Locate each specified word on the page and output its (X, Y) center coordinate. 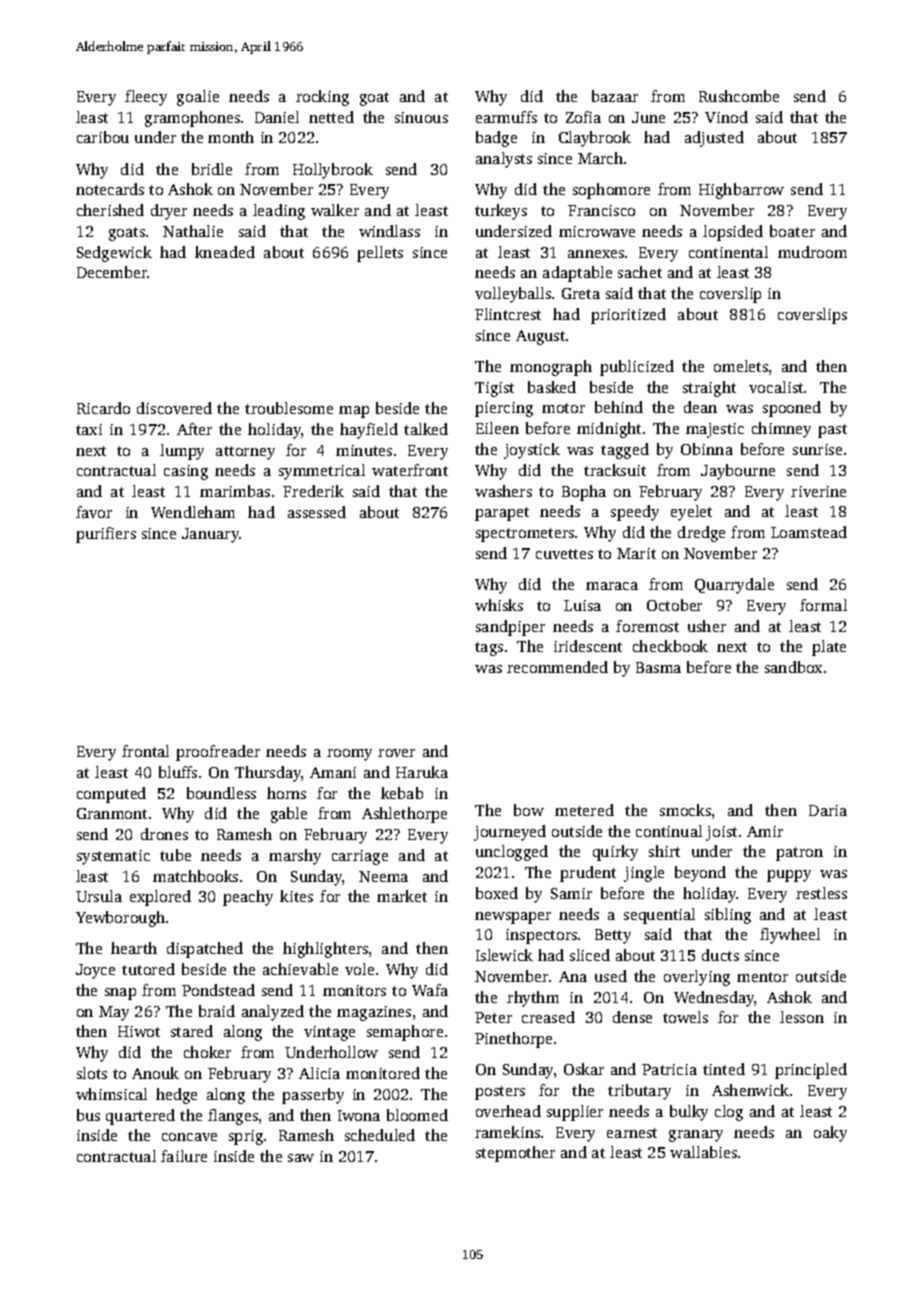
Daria (828, 810)
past (832, 431)
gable (289, 815)
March (600, 158)
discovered (174, 408)
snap (120, 994)
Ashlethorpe (404, 815)
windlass (389, 231)
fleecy (146, 98)
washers (503, 491)
